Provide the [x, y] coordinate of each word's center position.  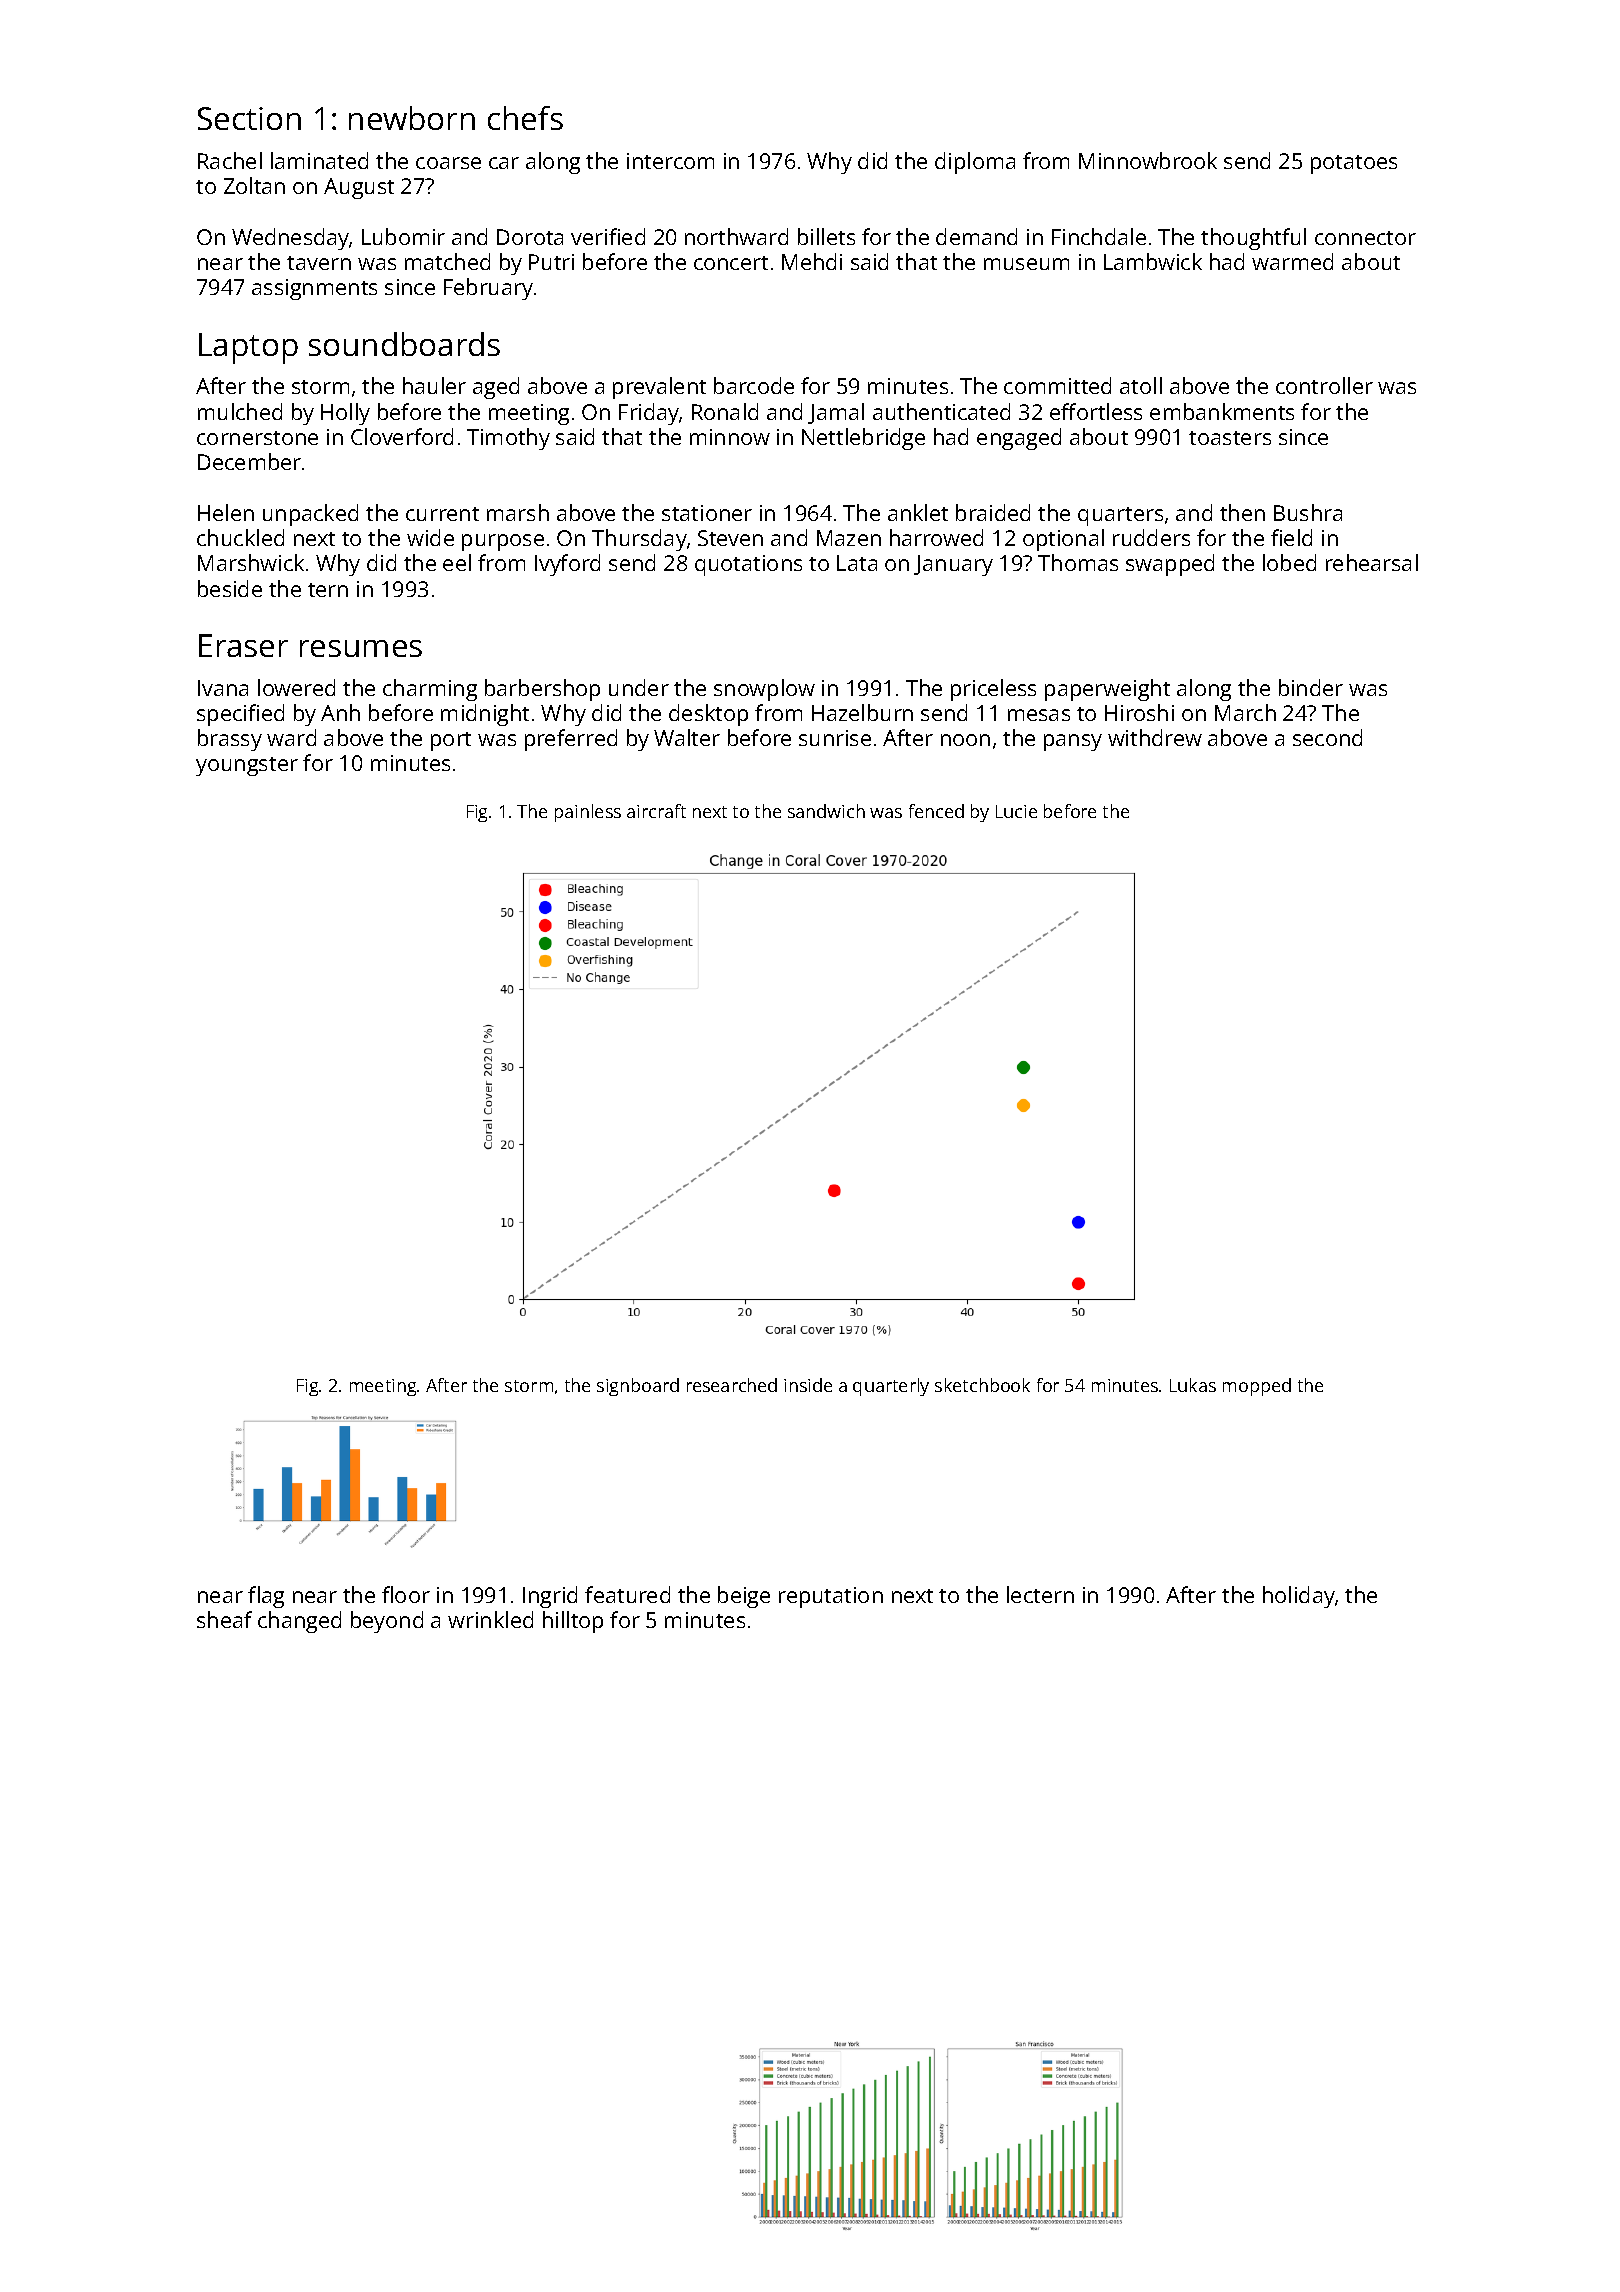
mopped [1257, 1387]
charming [430, 690]
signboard [638, 1387]
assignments [314, 289]
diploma [975, 163]
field [1291, 537]
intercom [670, 161]
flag [266, 1597]
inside [808, 1385]
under [639, 687]
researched [732, 1385]
